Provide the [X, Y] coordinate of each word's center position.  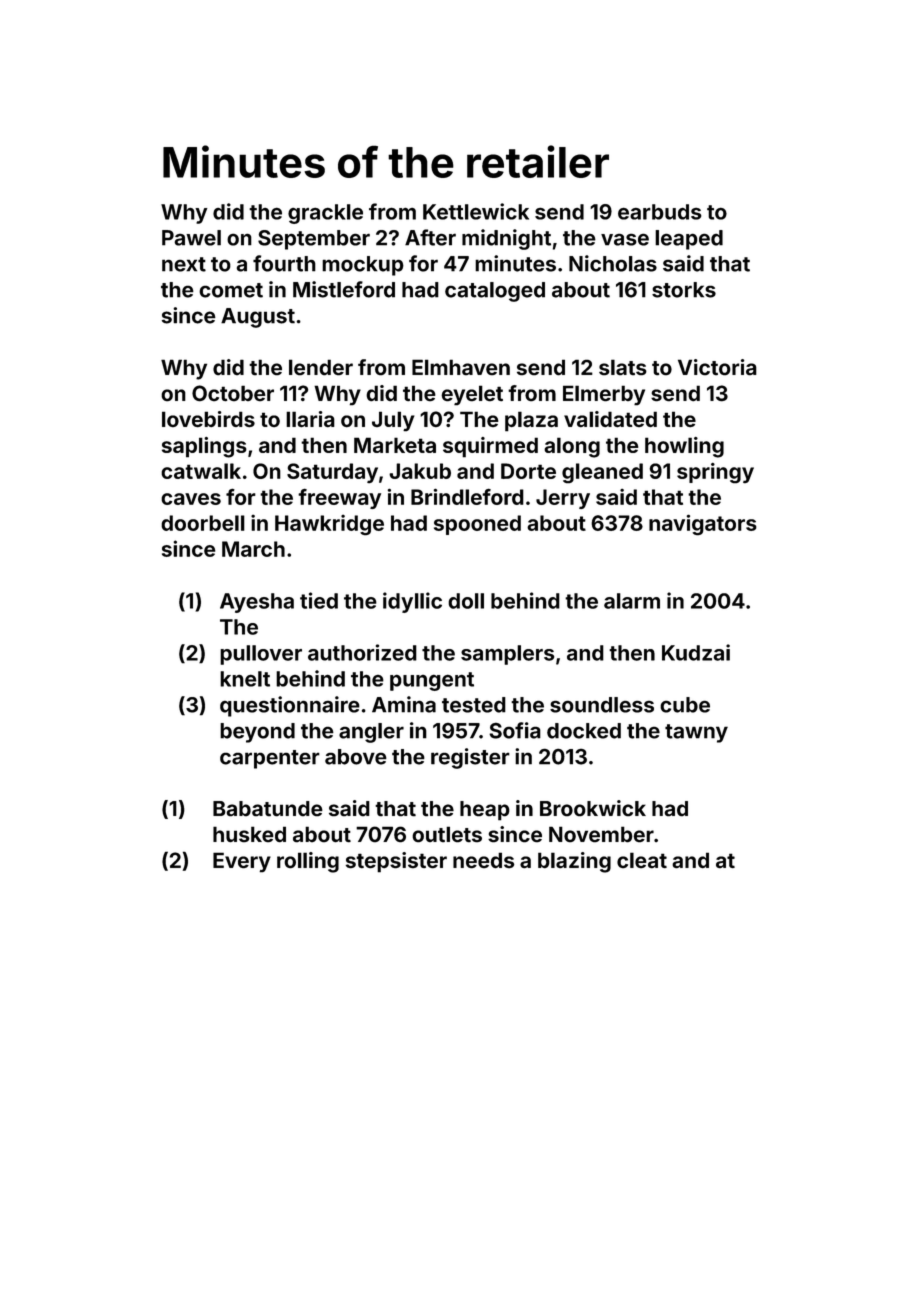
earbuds [660, 212]
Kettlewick [476, 211]
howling [684, 447]
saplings [204, 447]
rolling [308, 862]
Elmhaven [461, 367]
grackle [325, 214]
